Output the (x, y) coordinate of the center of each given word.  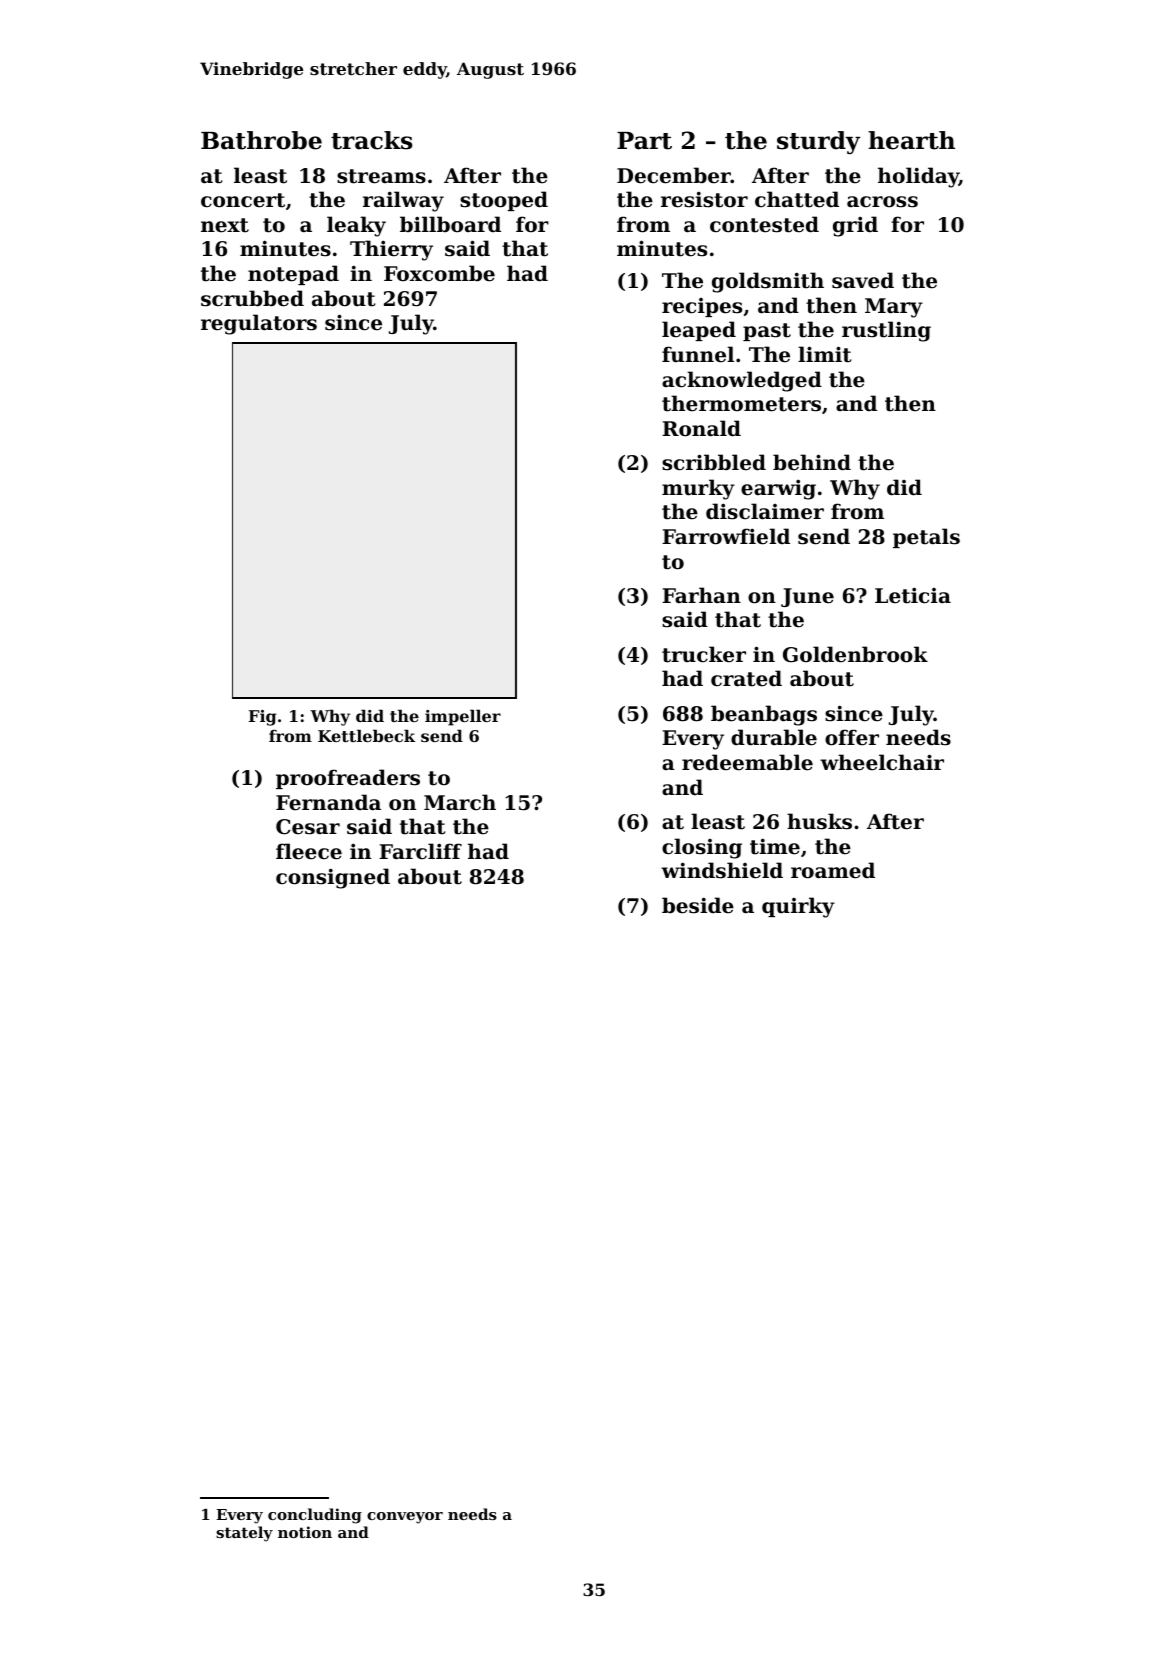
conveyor (405, 1518)
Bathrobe (261, 140)
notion (305, 1532)
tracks (372, 140)
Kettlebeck (366, 735)
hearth (911, 140)
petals (926, 538)
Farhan (701, 595)
